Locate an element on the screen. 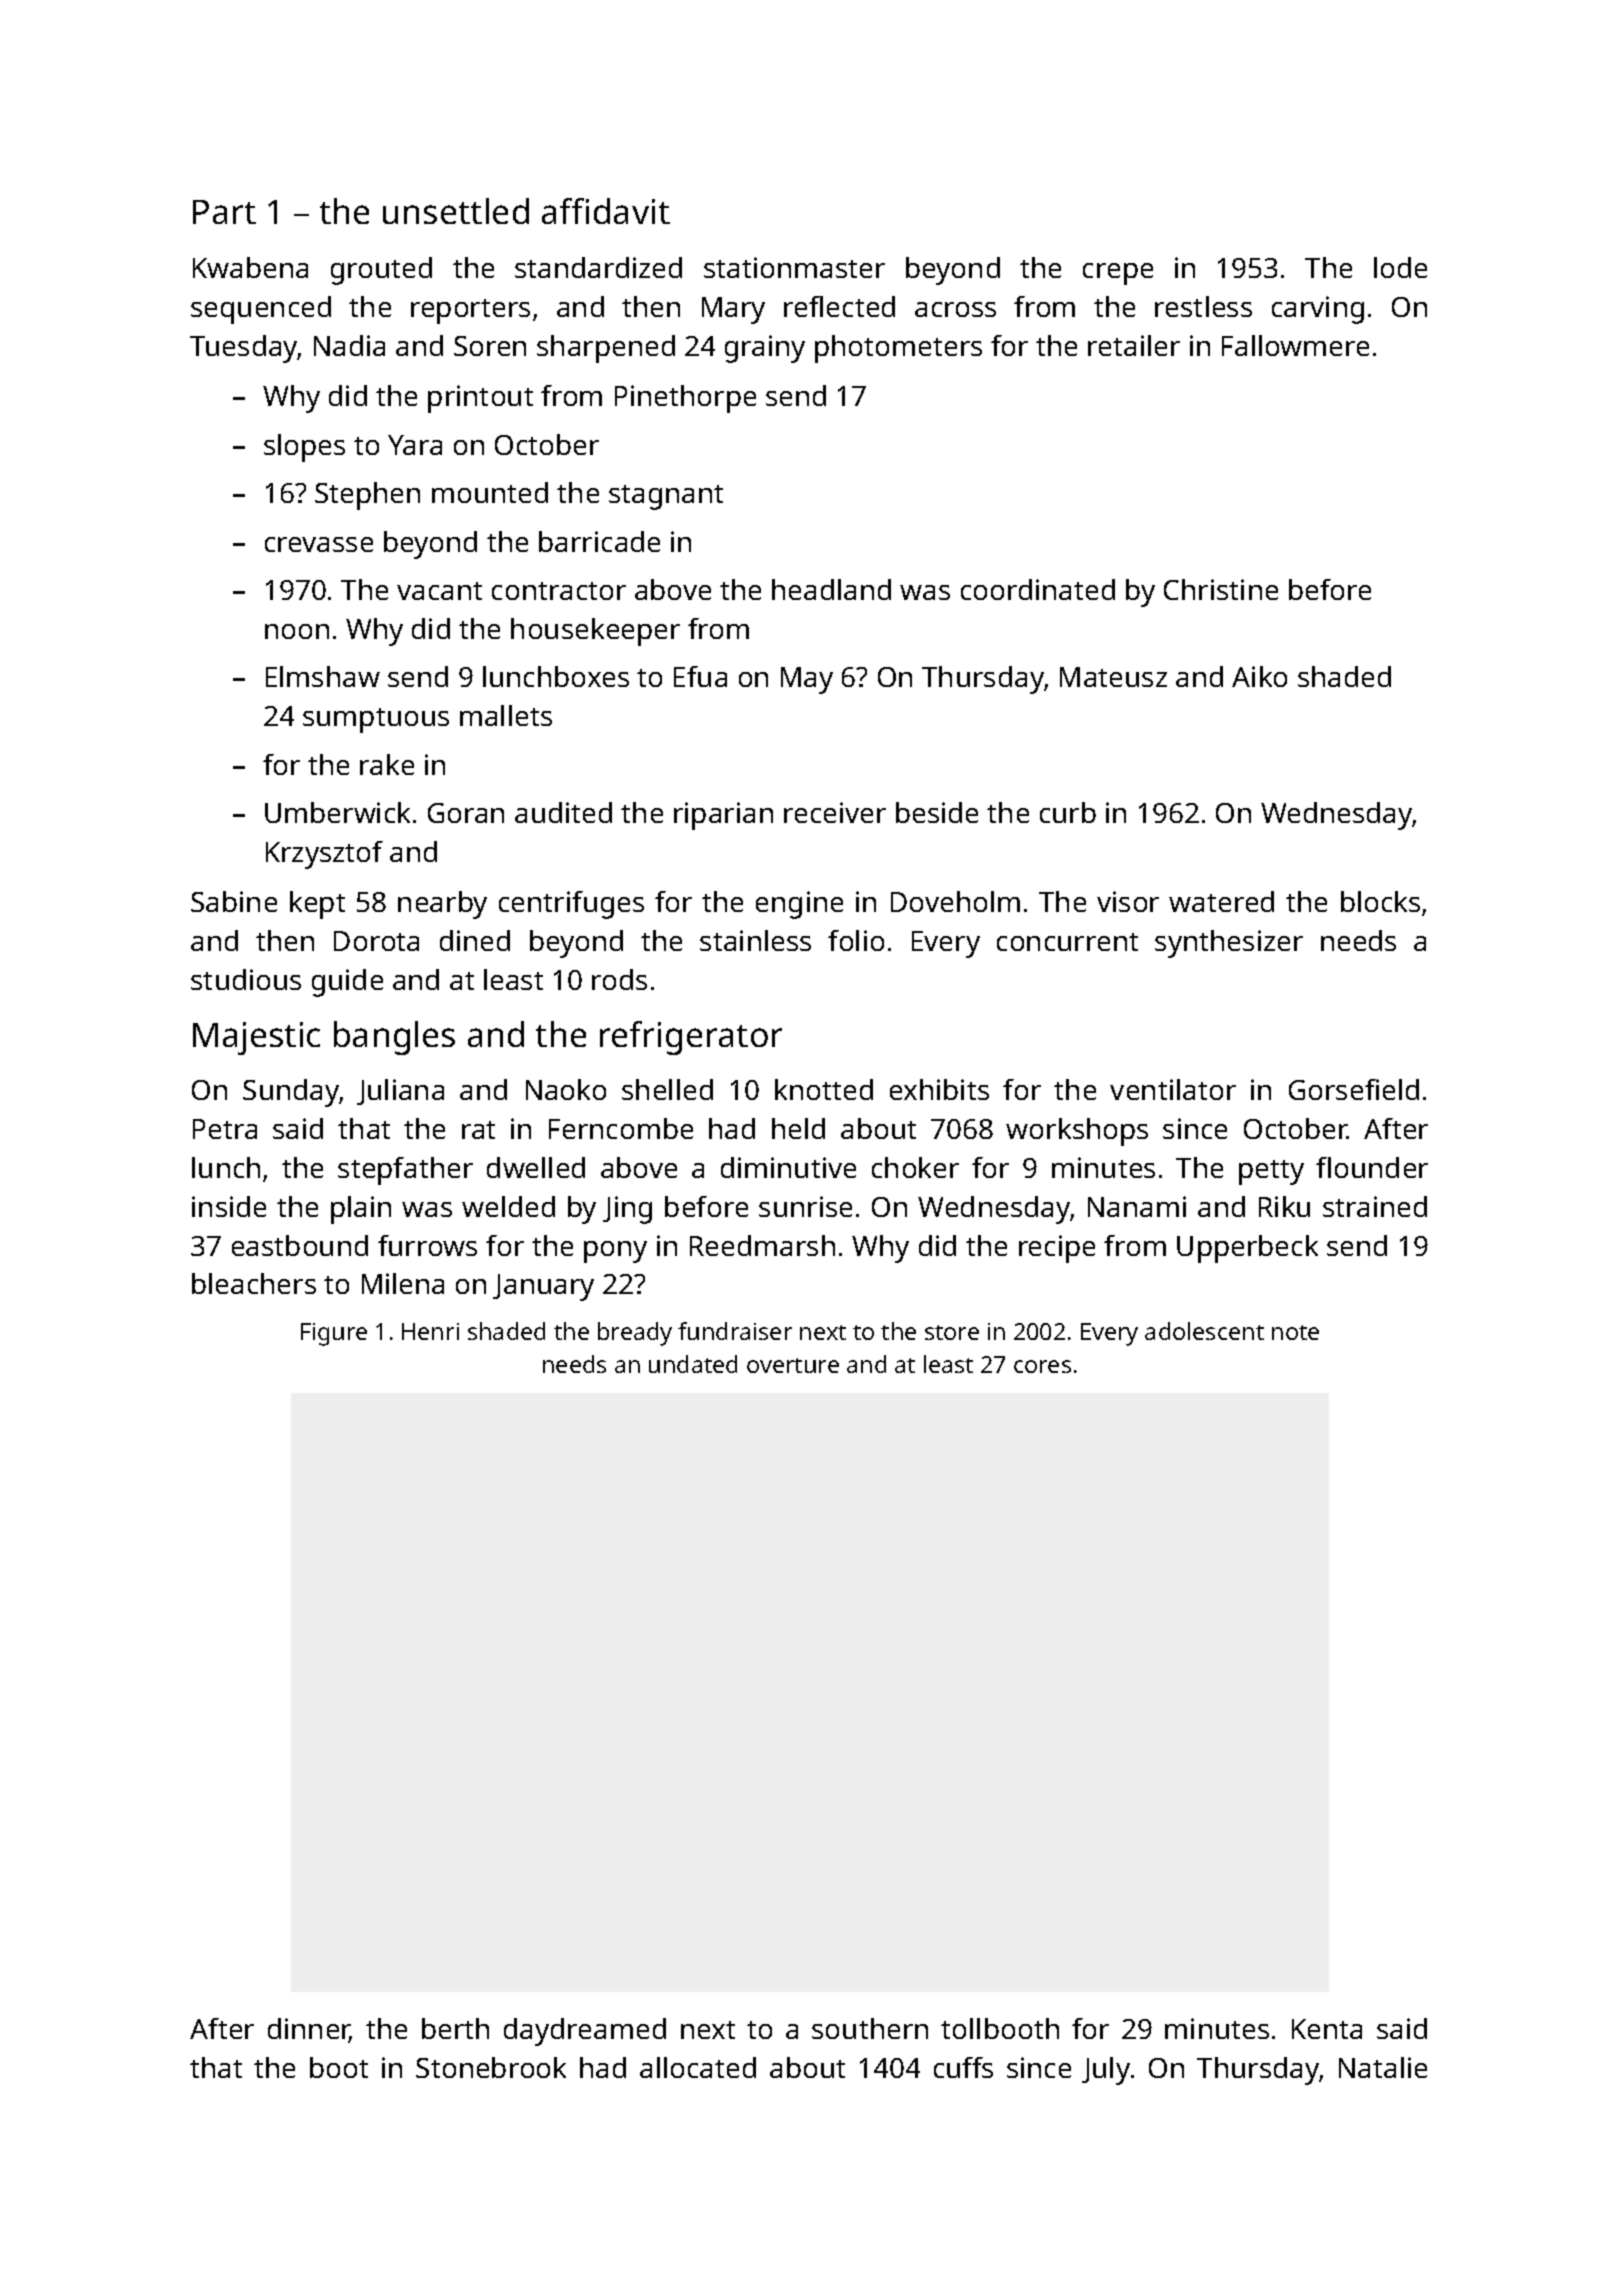 Image resolution: width=1620 pixels, height=2292 pixels. overture is located at coordinates (793, 1365).
